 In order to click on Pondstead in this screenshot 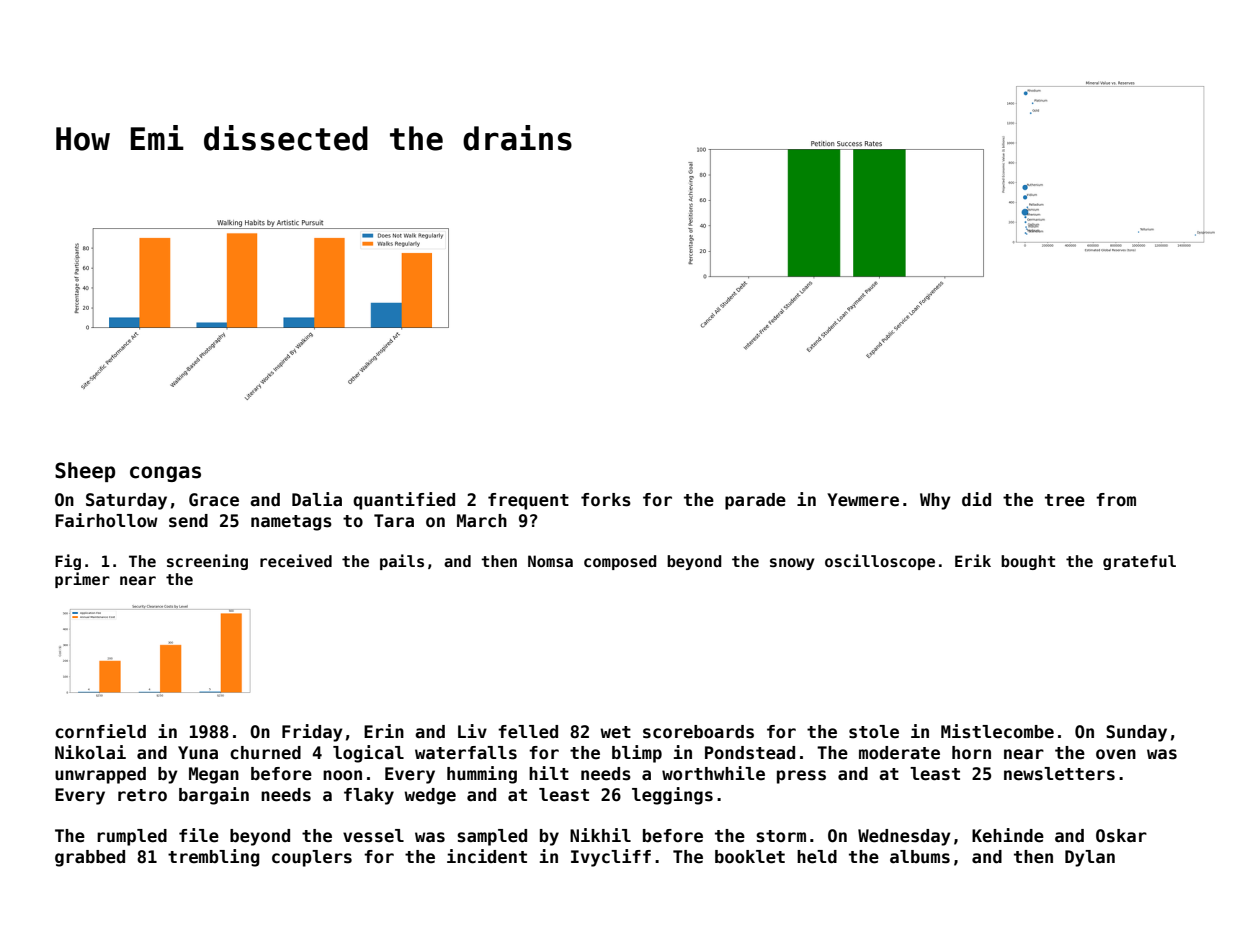, I will do `click(750, 753)`.
